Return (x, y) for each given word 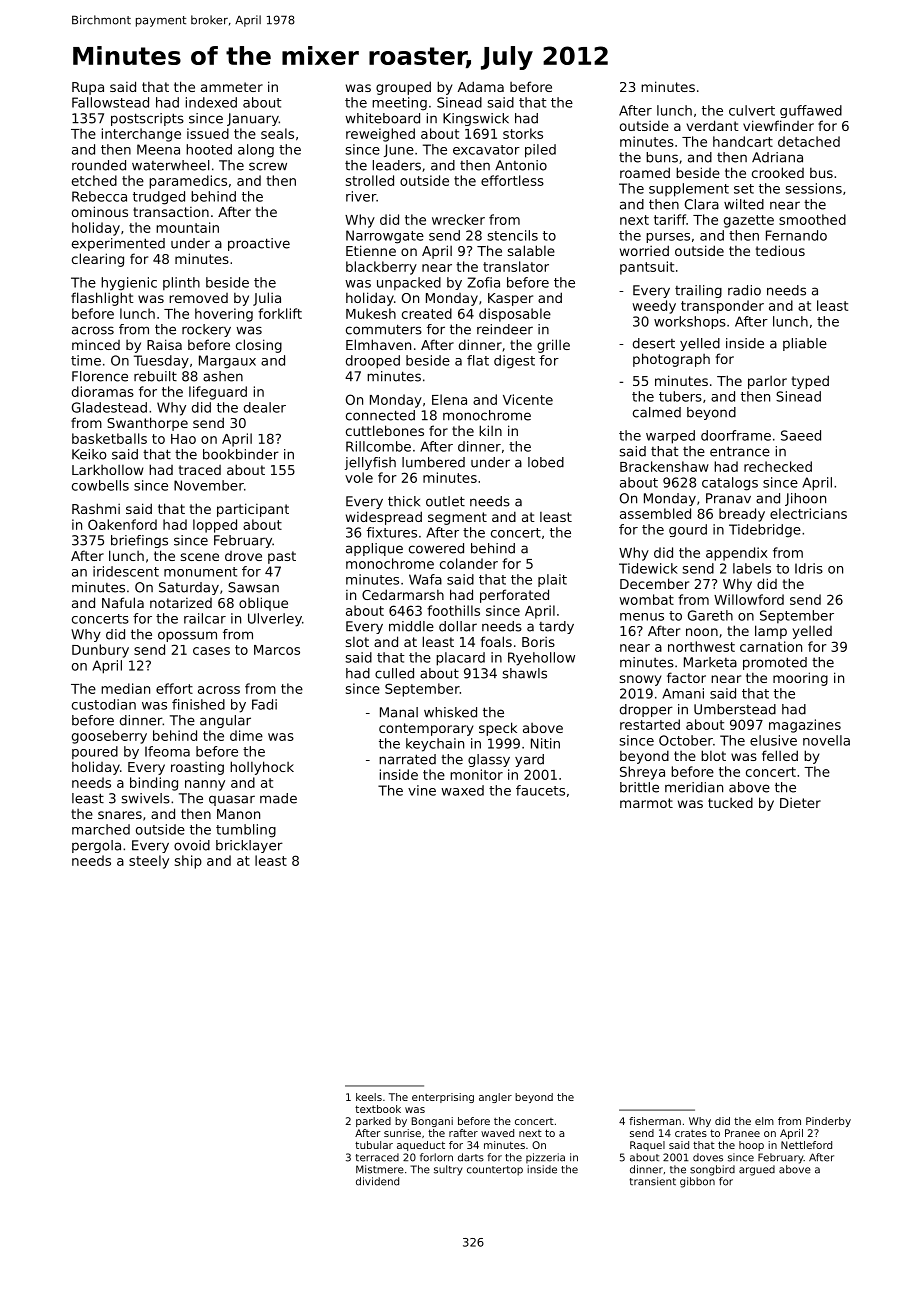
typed (810, 382)
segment (457, 518)
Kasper (510, 299)
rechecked (778, 466)
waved (497, 1133)
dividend (377, 1181)
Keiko (89, 454)
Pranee (742, 1133)
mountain (187, 227)
